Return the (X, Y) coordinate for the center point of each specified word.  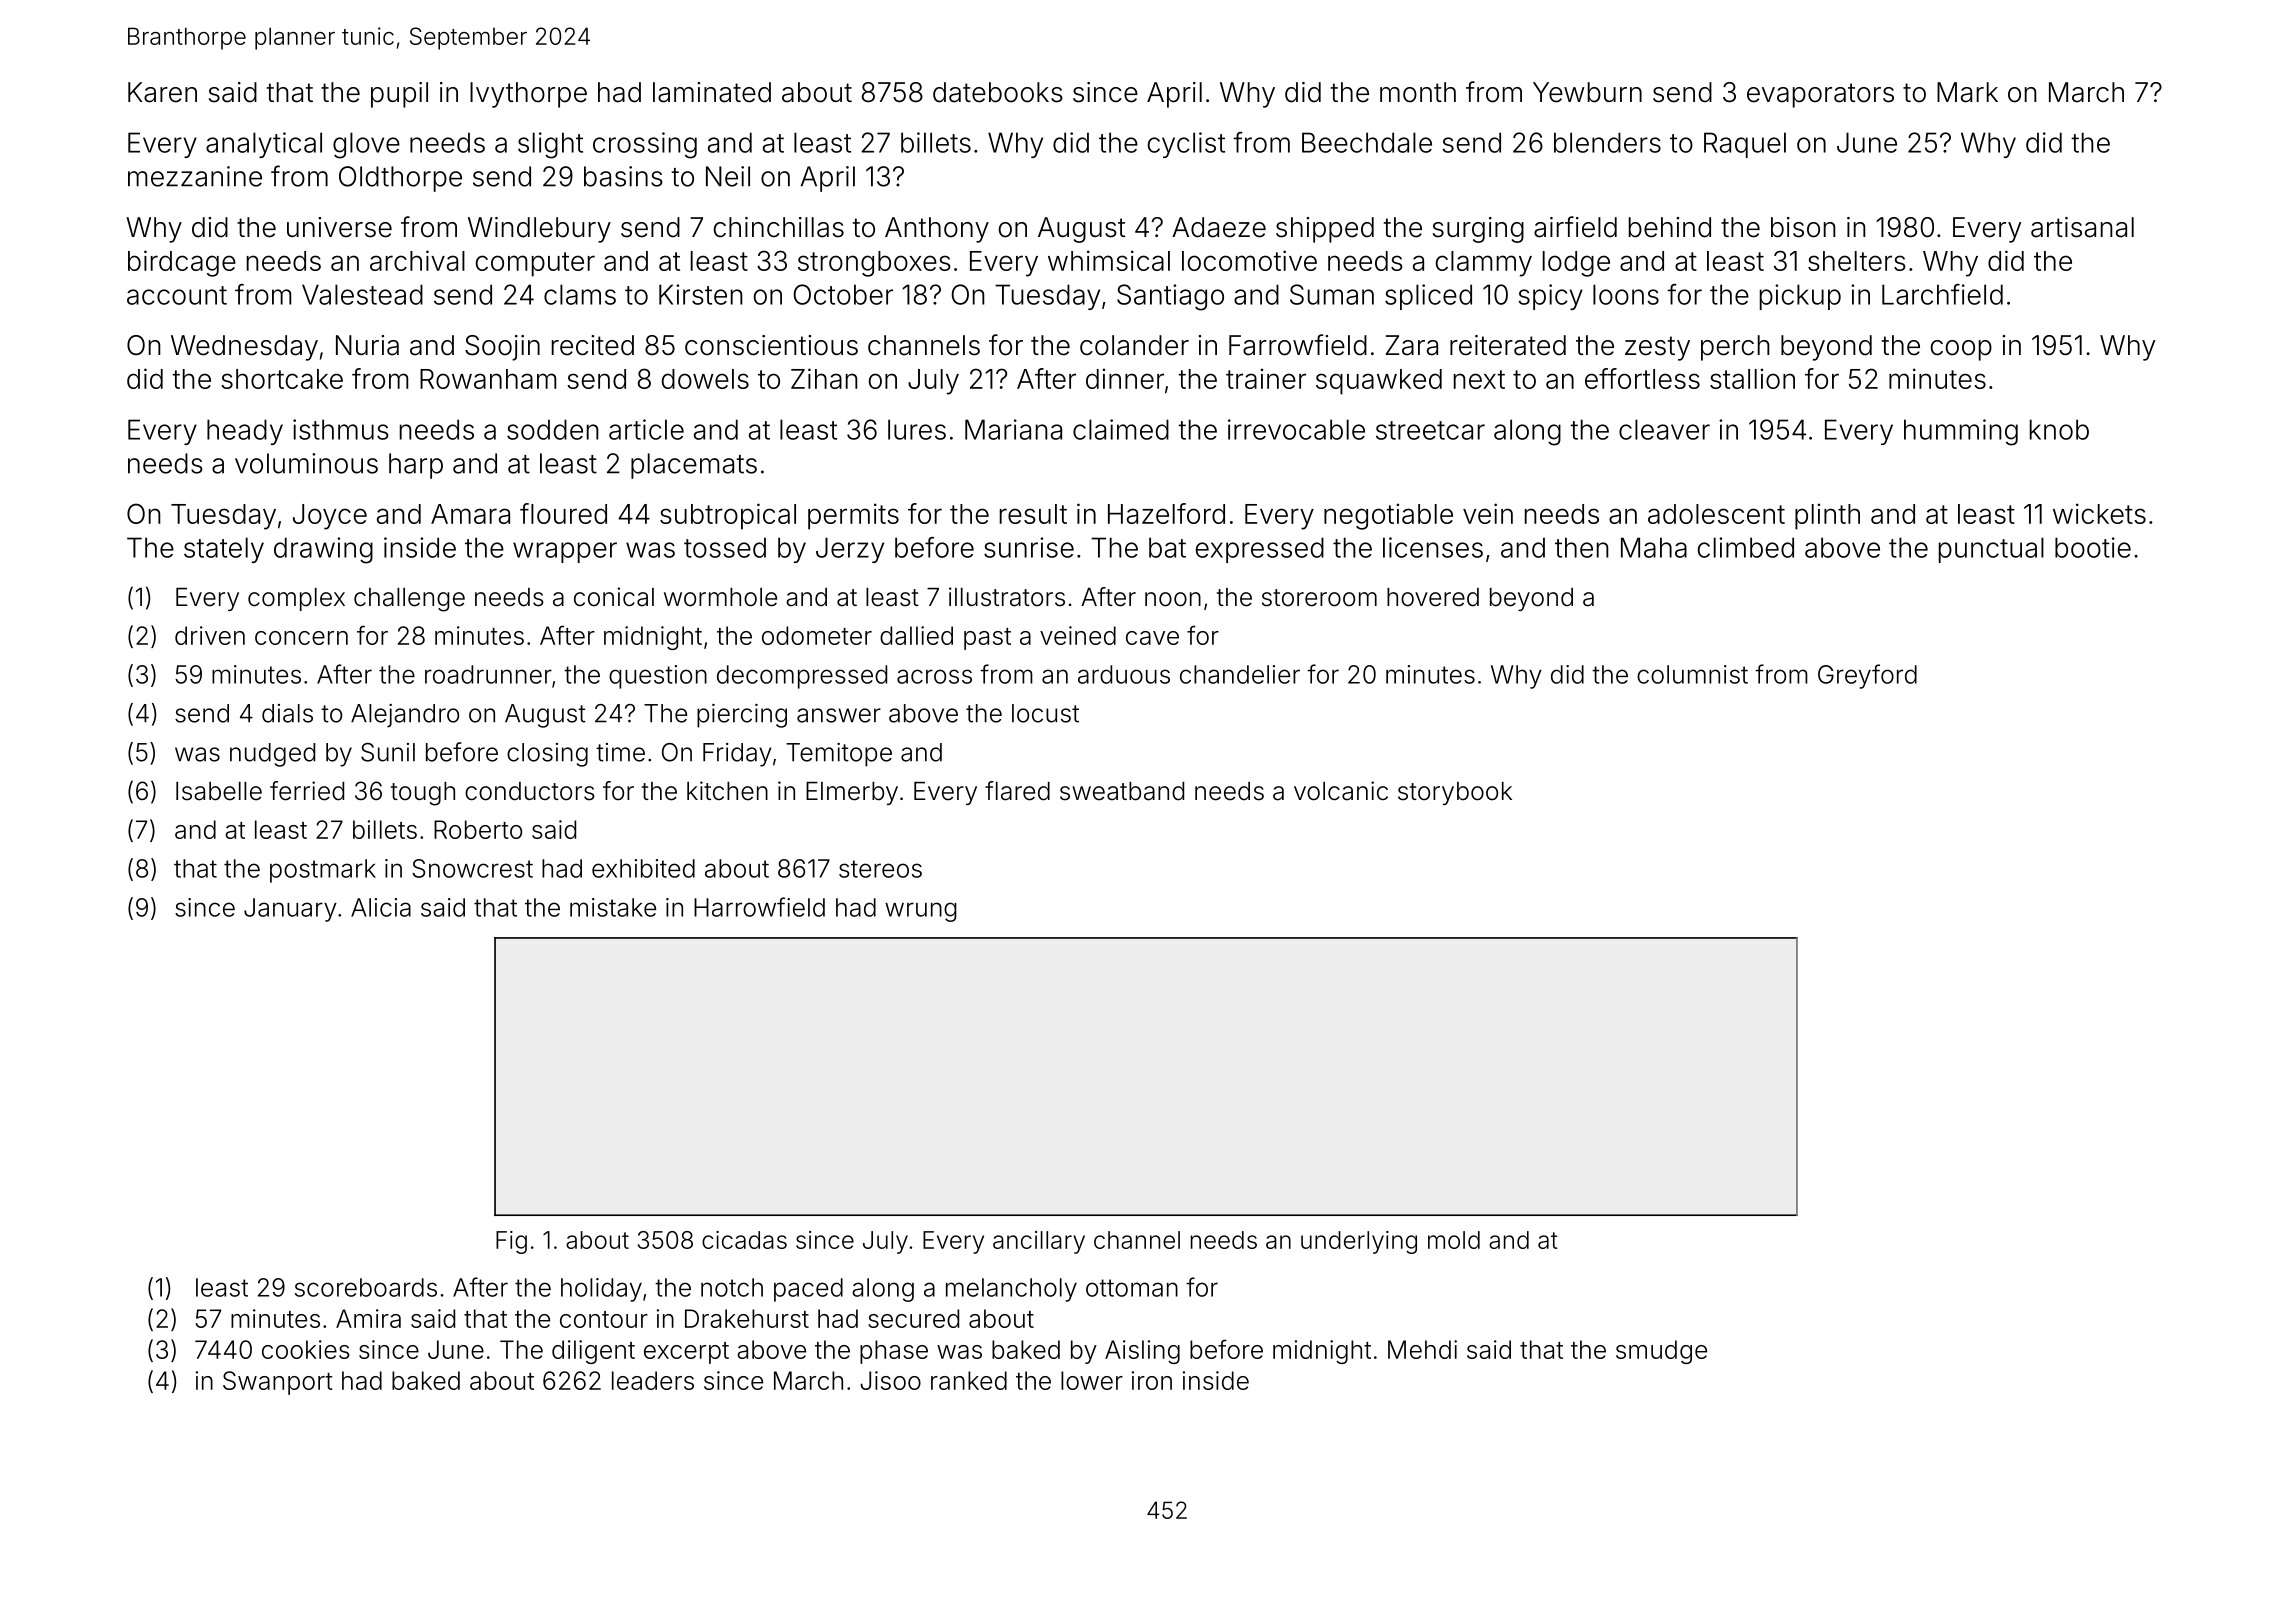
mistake (613, 907)
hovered (1433, 597)
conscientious (771, 345)
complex (296, 599)
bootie (2093, 547)
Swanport (278, 1383)
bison (1803, 227)
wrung (921, 912)
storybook (1455, 793)
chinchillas (779, 227)
